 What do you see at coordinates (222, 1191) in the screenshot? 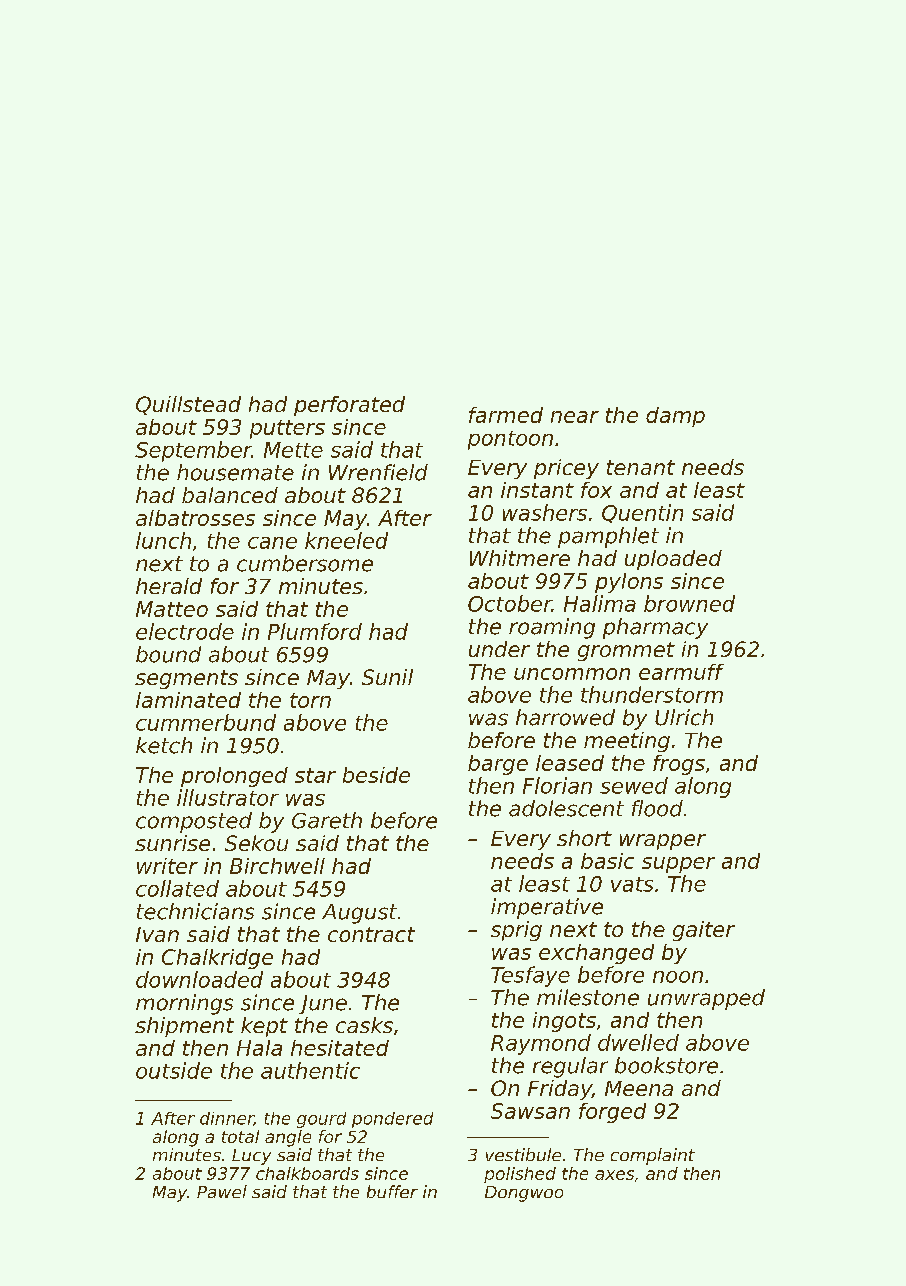
I see `Pawel` at bounding box center [222, 1191].
